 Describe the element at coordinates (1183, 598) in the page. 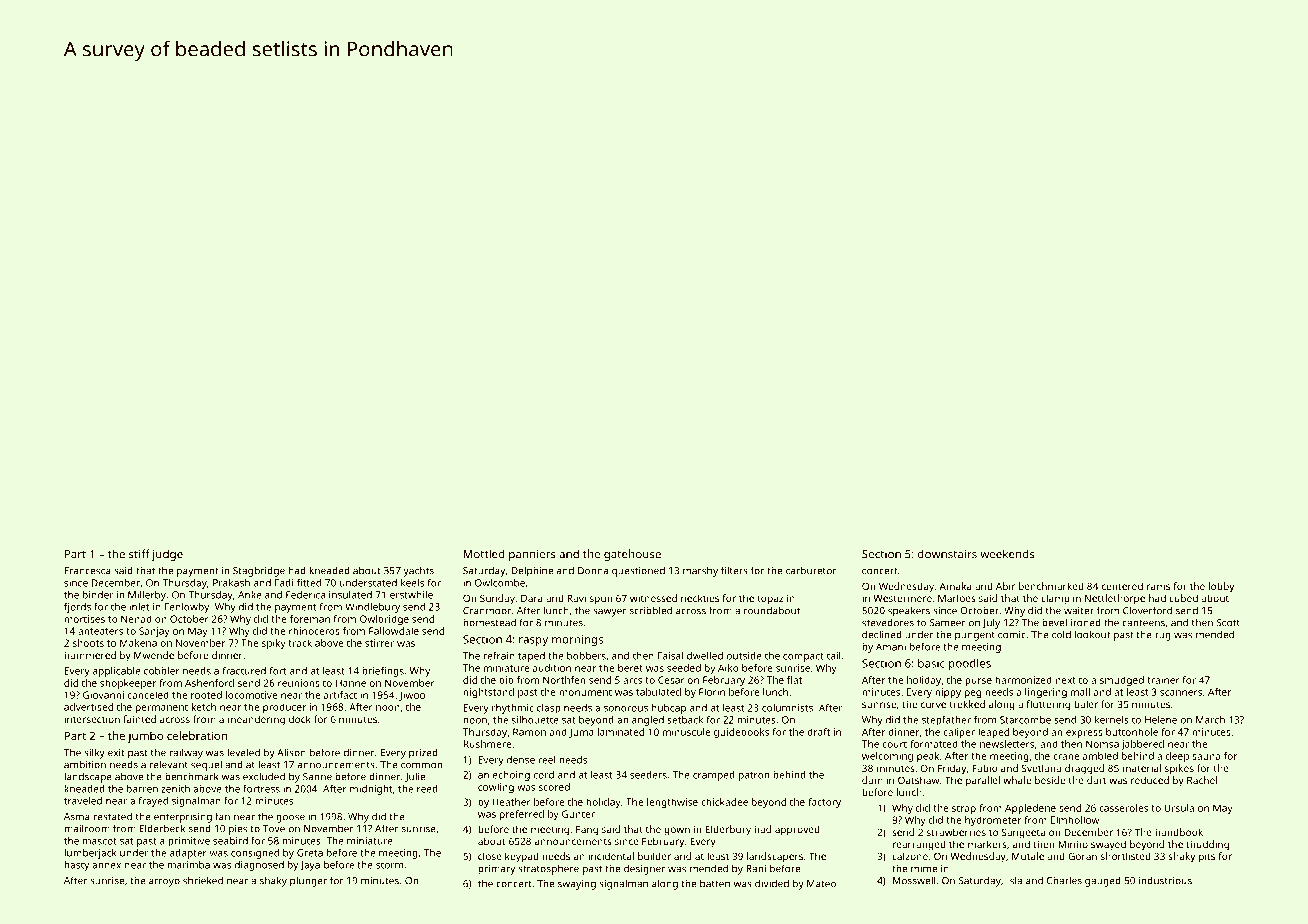

I see `cubed` at that location.
